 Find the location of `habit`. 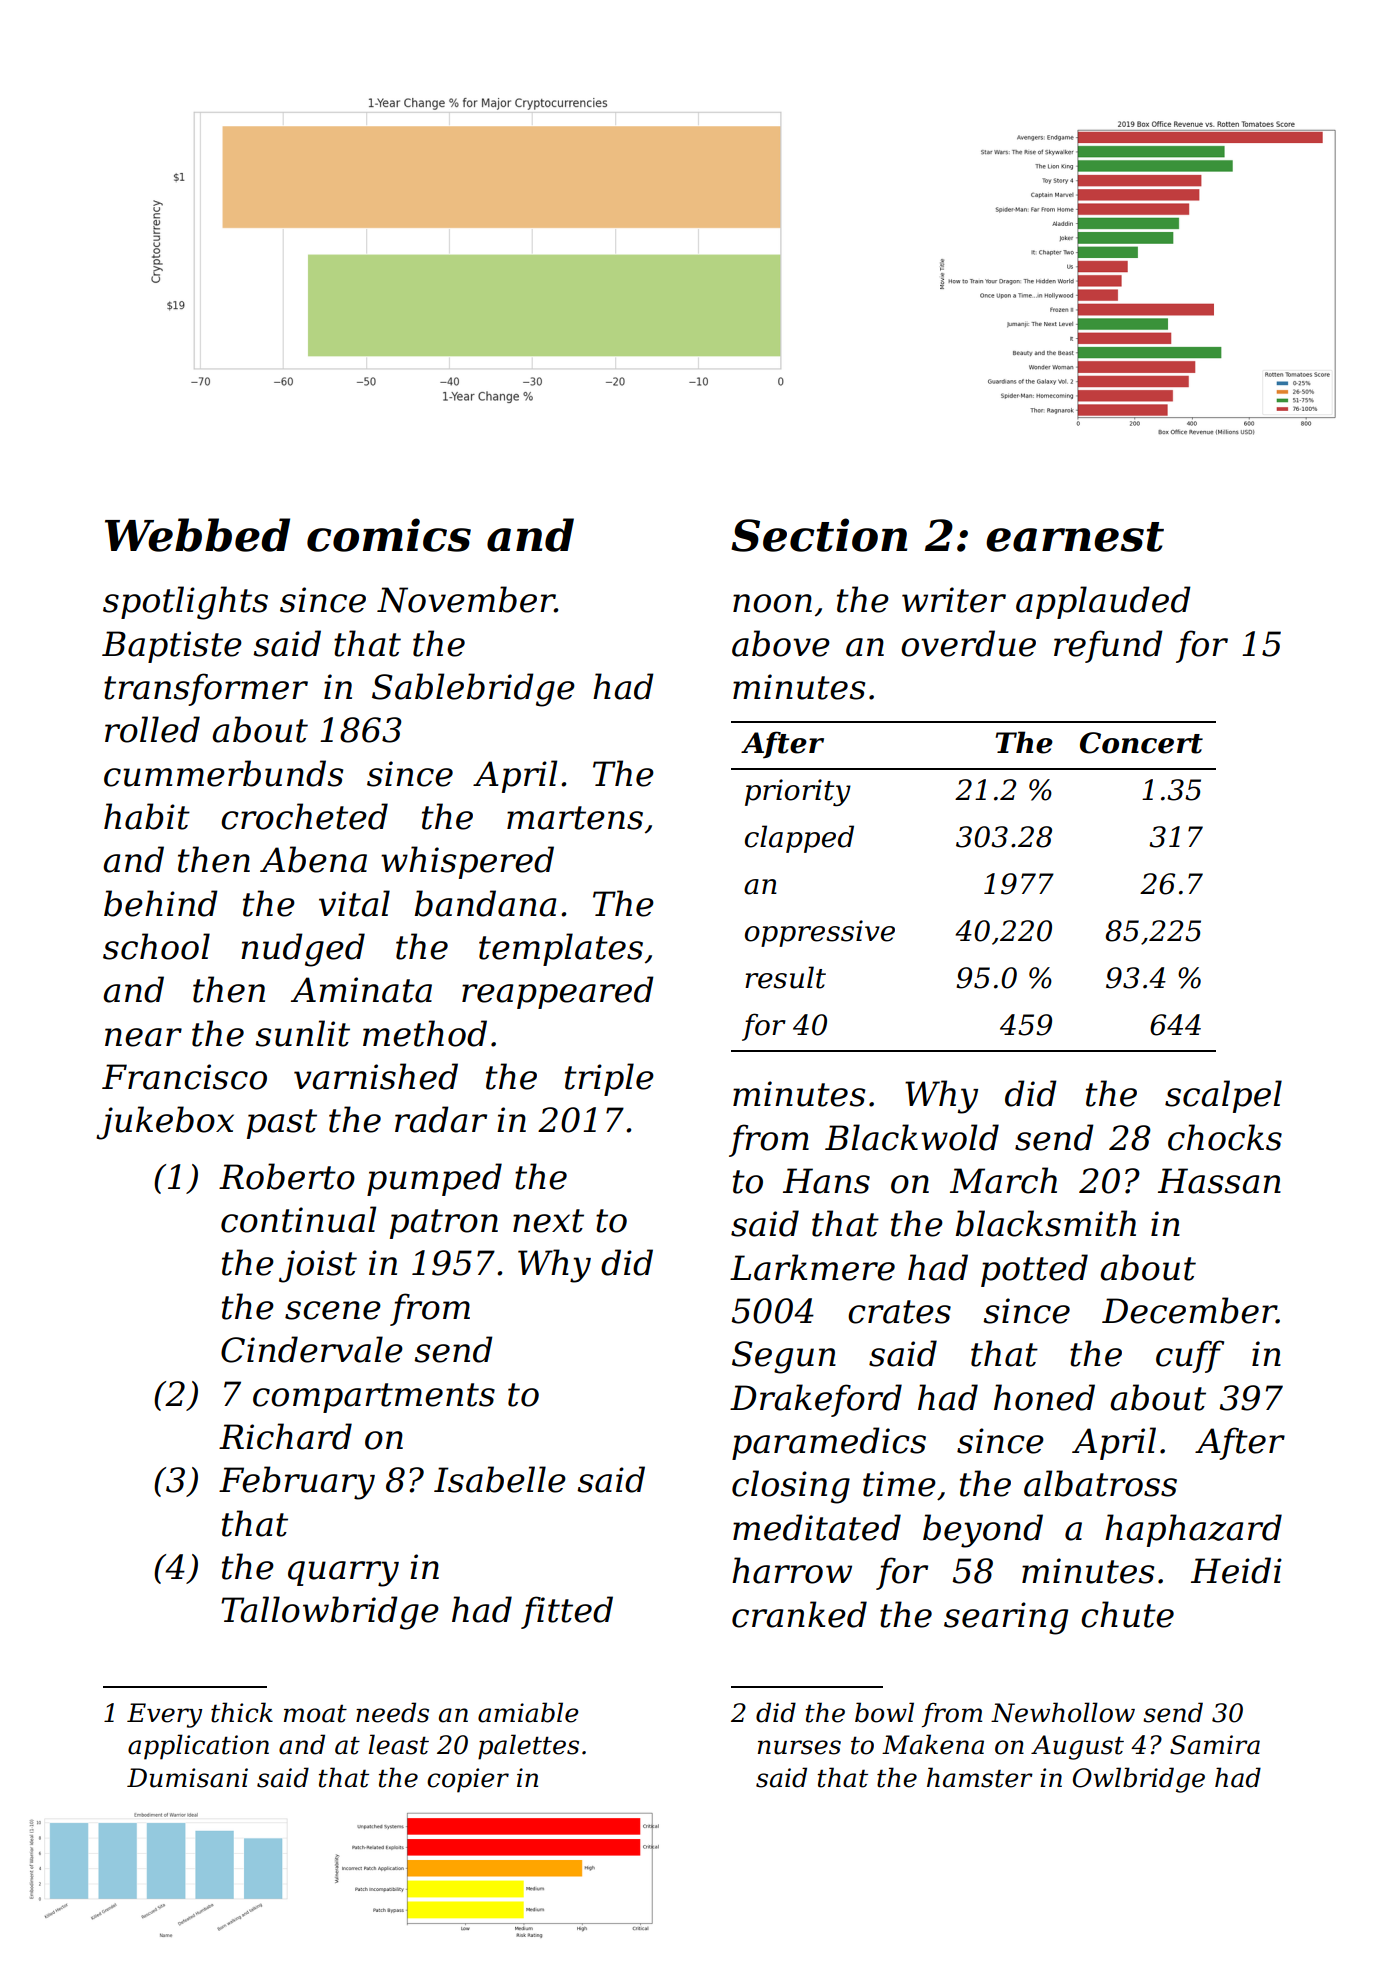

habit is located at coordinates (147, 816).
